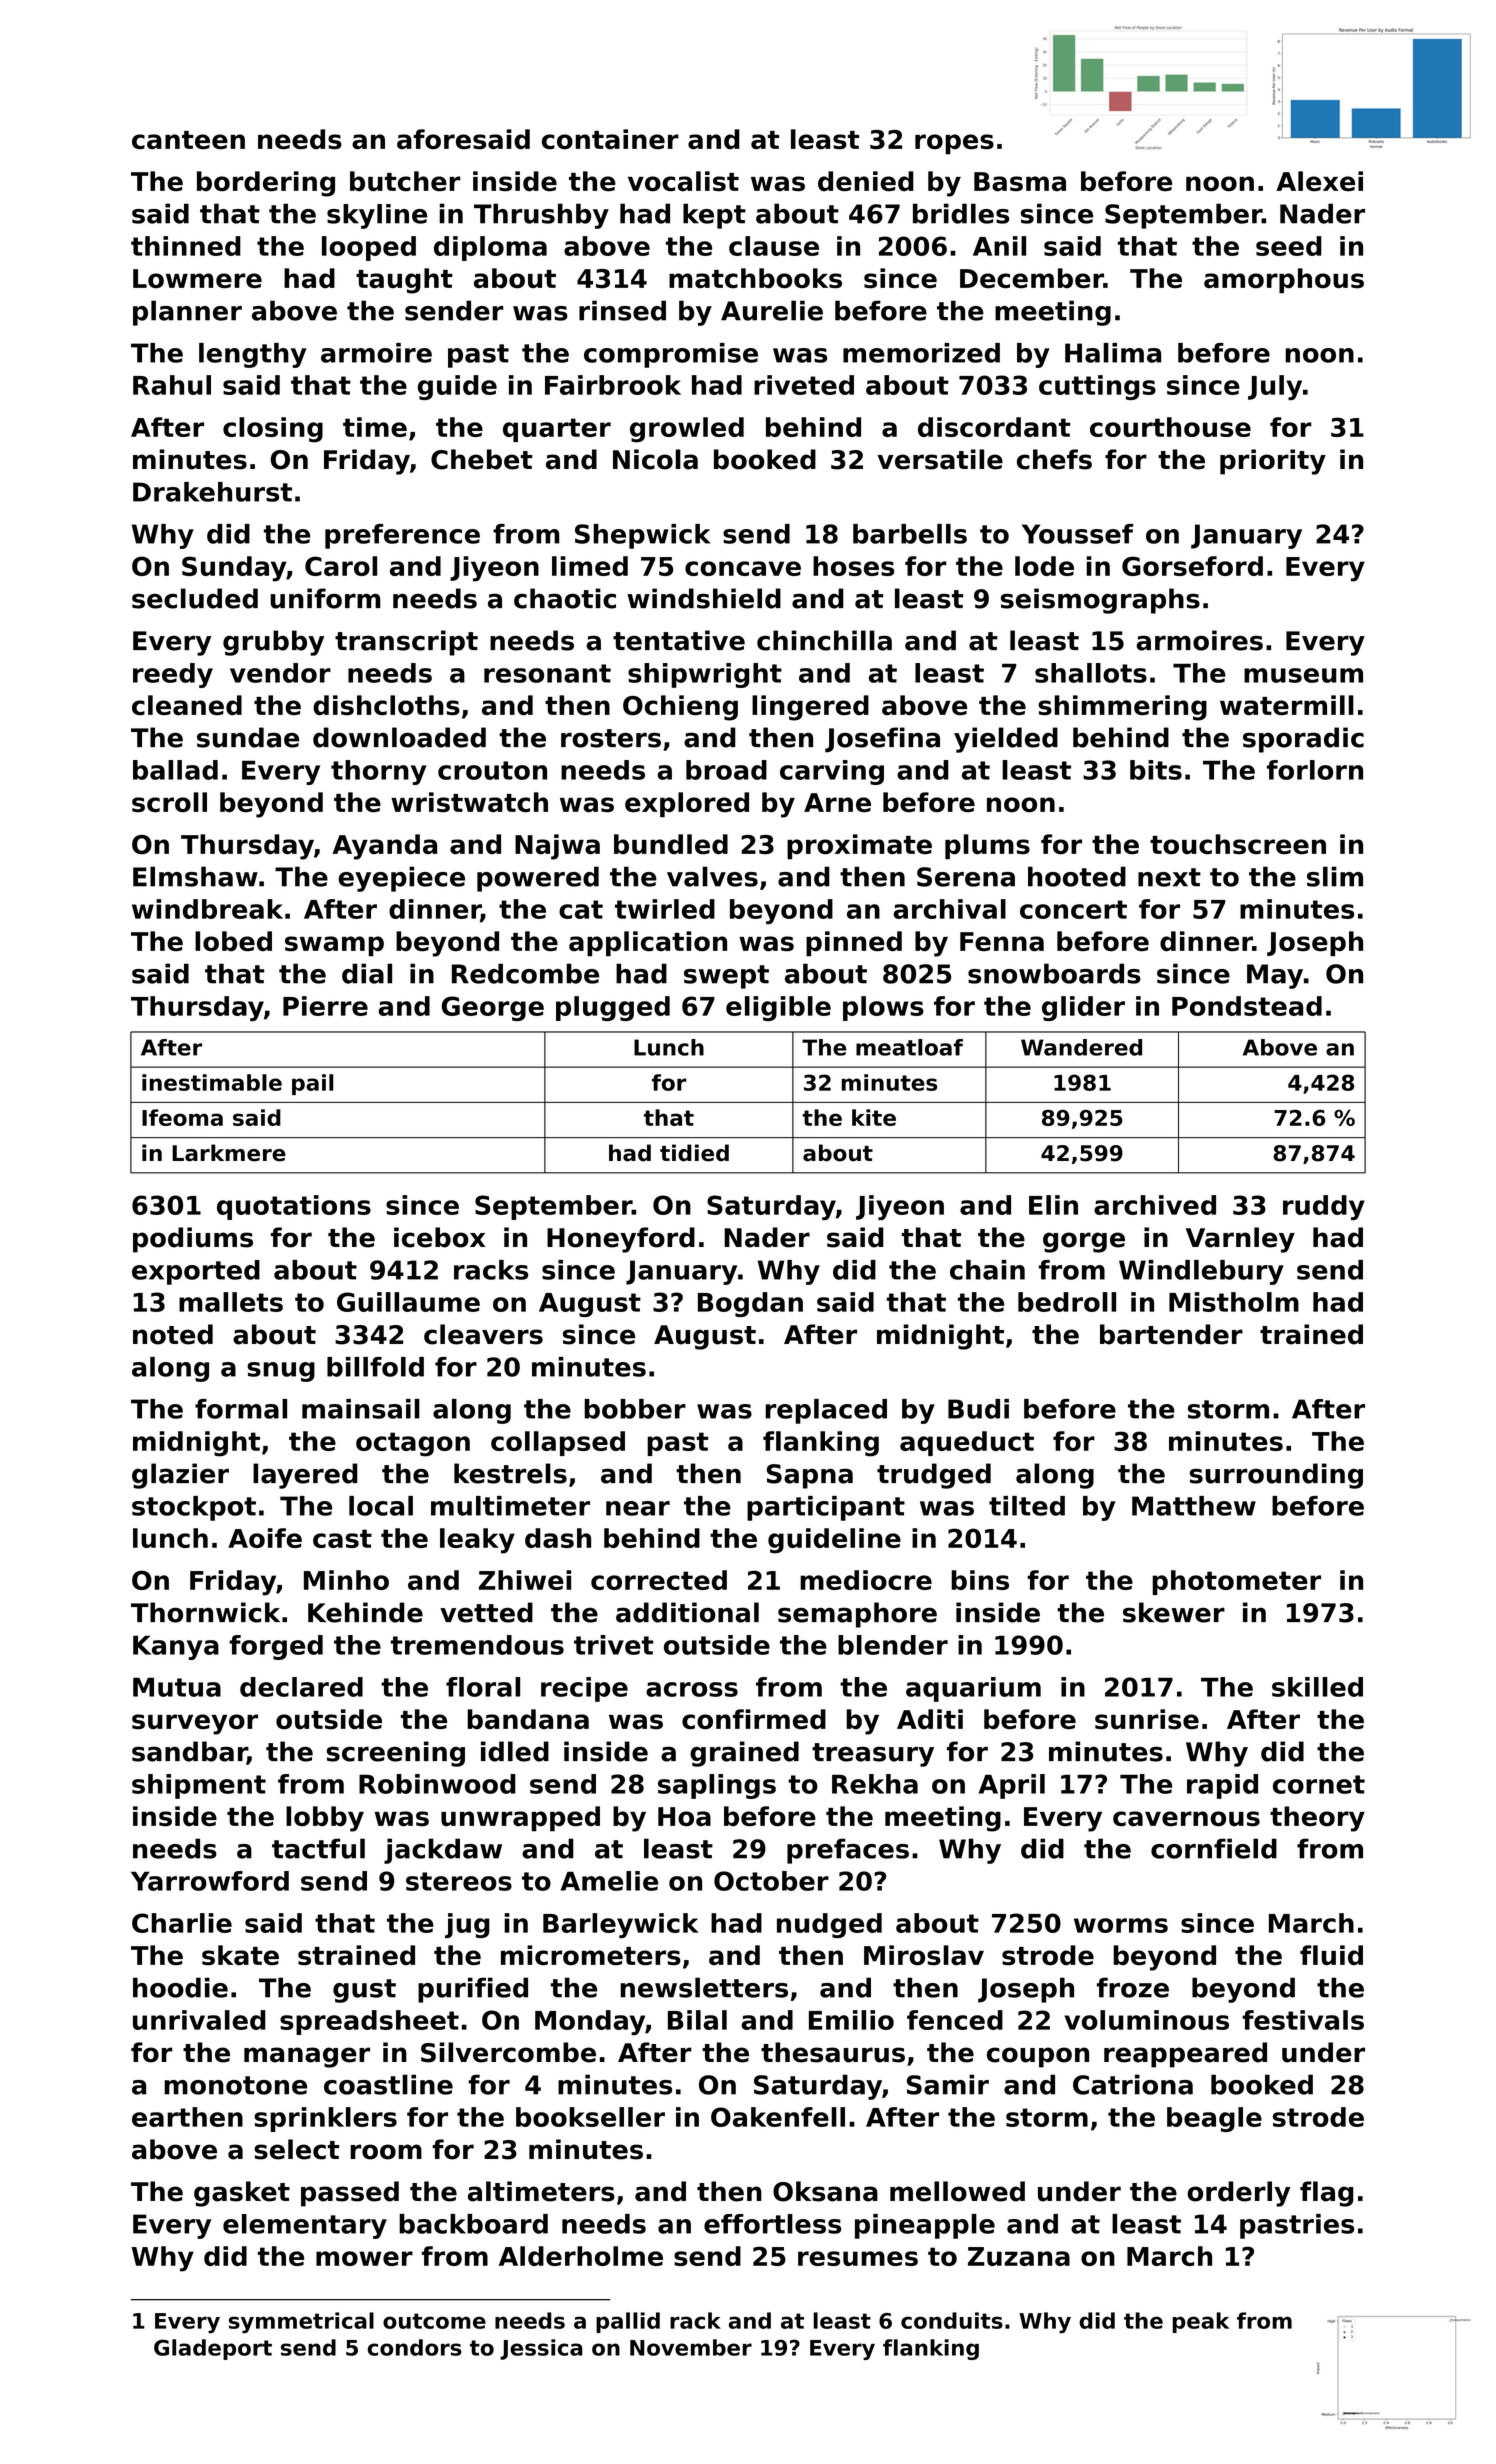  What do you see at coordinates (195, 876) in the image?
I see `Elmshaw` at bounding box center [195, 876].
